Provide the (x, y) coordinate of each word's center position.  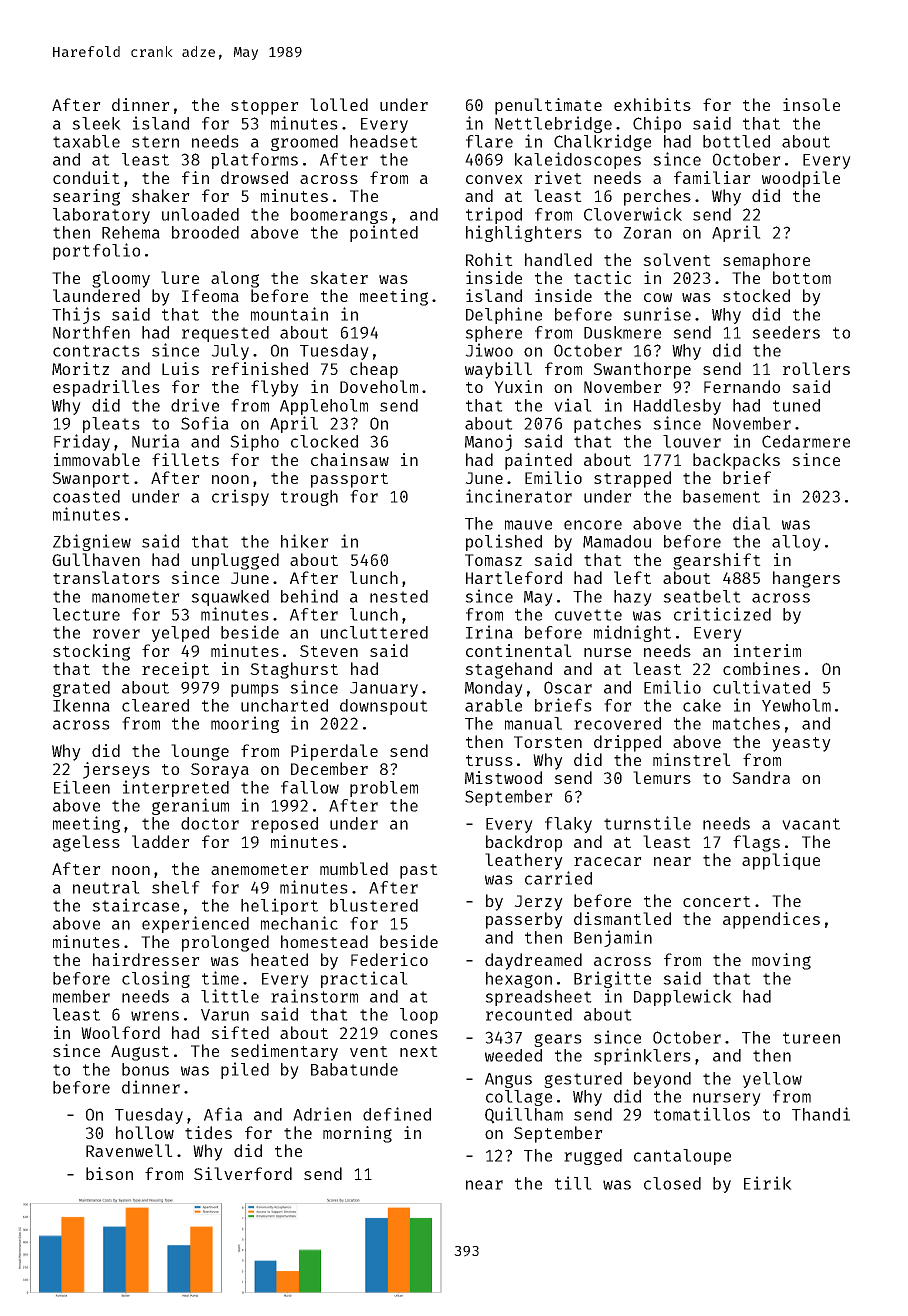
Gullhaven (96, 559)
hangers (806, 579)
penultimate (548, 106)
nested (399, 596)
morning (357, 1134)
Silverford (243, 1173)
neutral (106, 887)
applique (781, 861)
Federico (389, 959)
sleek (96, 123)
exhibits (652, 104)
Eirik (768, 1183)
